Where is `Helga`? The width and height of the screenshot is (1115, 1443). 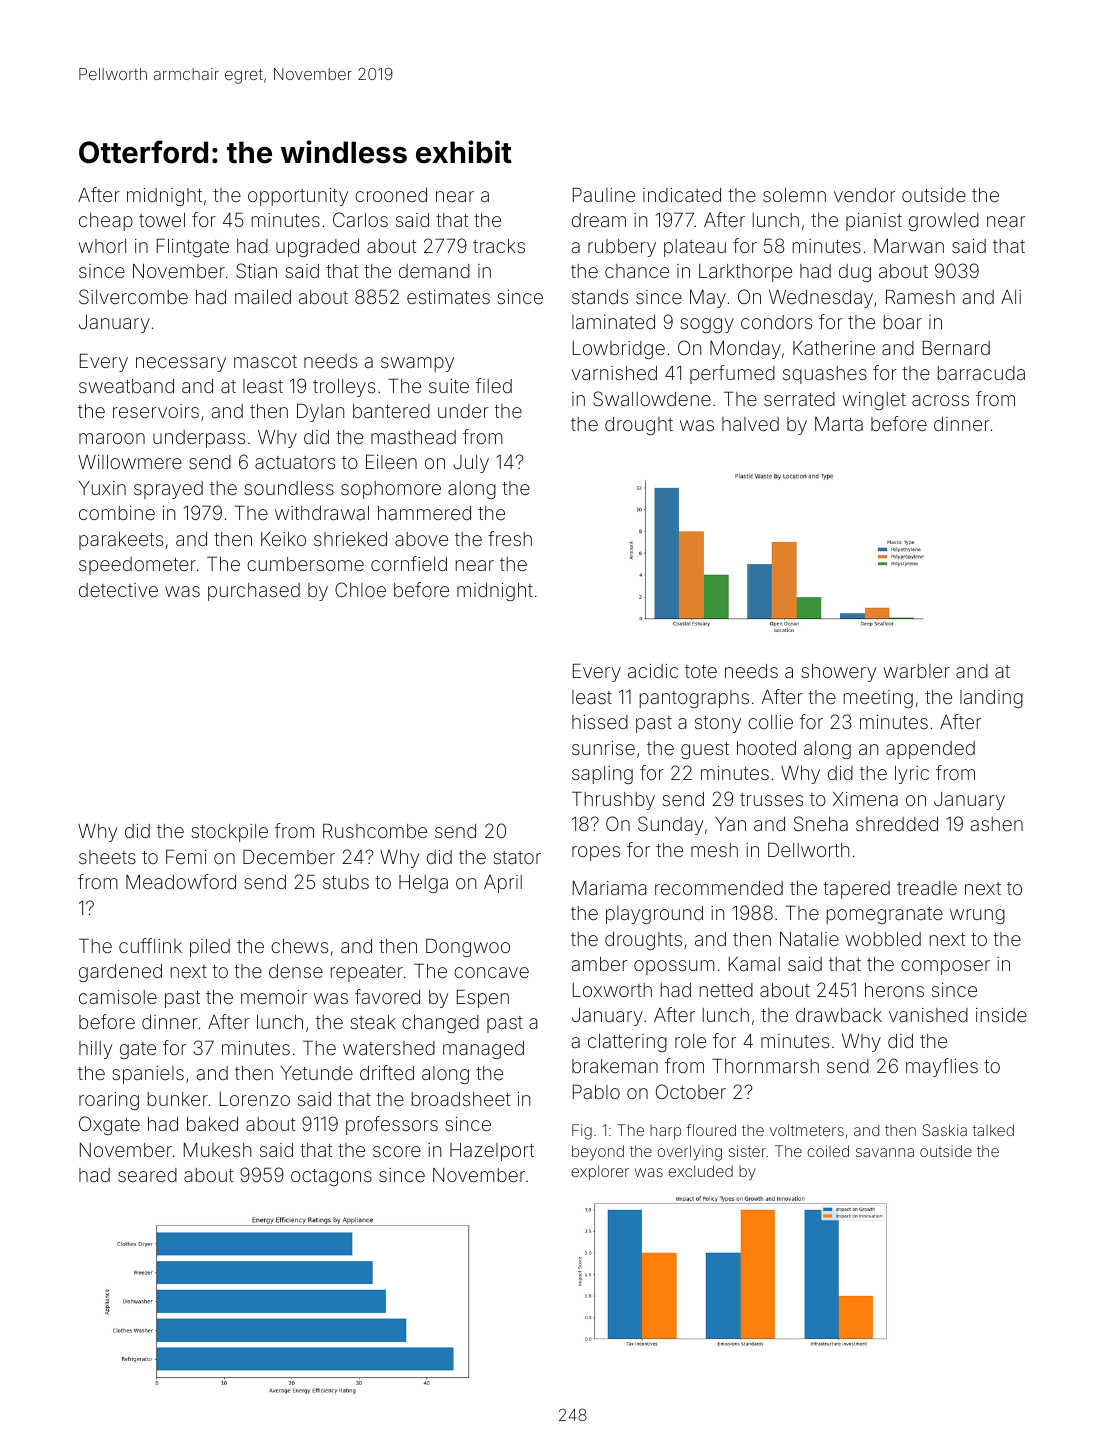
Helga is located at coordinates (423, 884).
